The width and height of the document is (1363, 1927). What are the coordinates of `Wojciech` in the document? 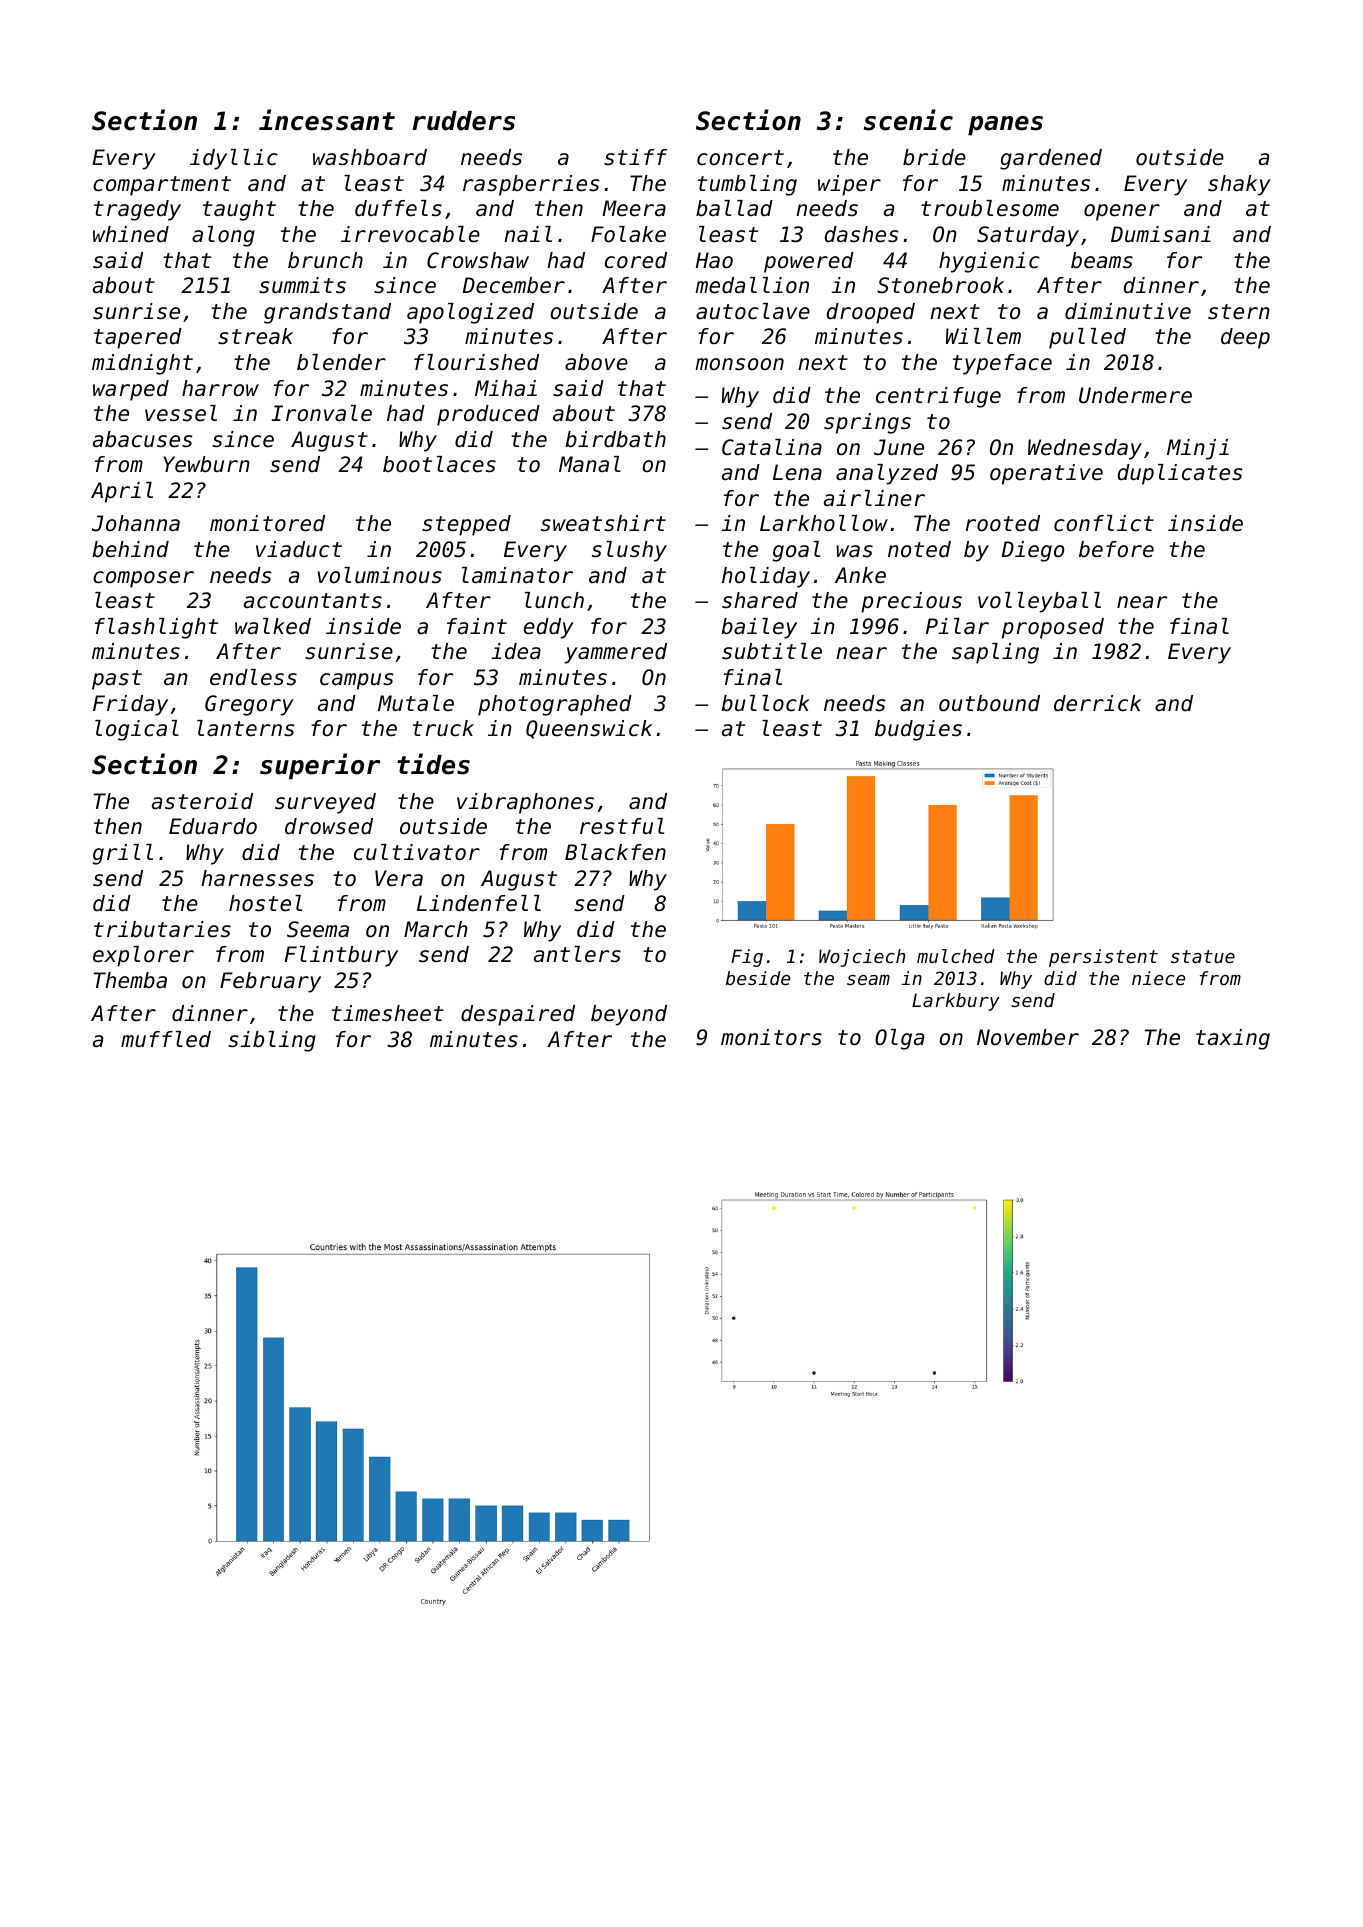 It's located at (862, 958).
